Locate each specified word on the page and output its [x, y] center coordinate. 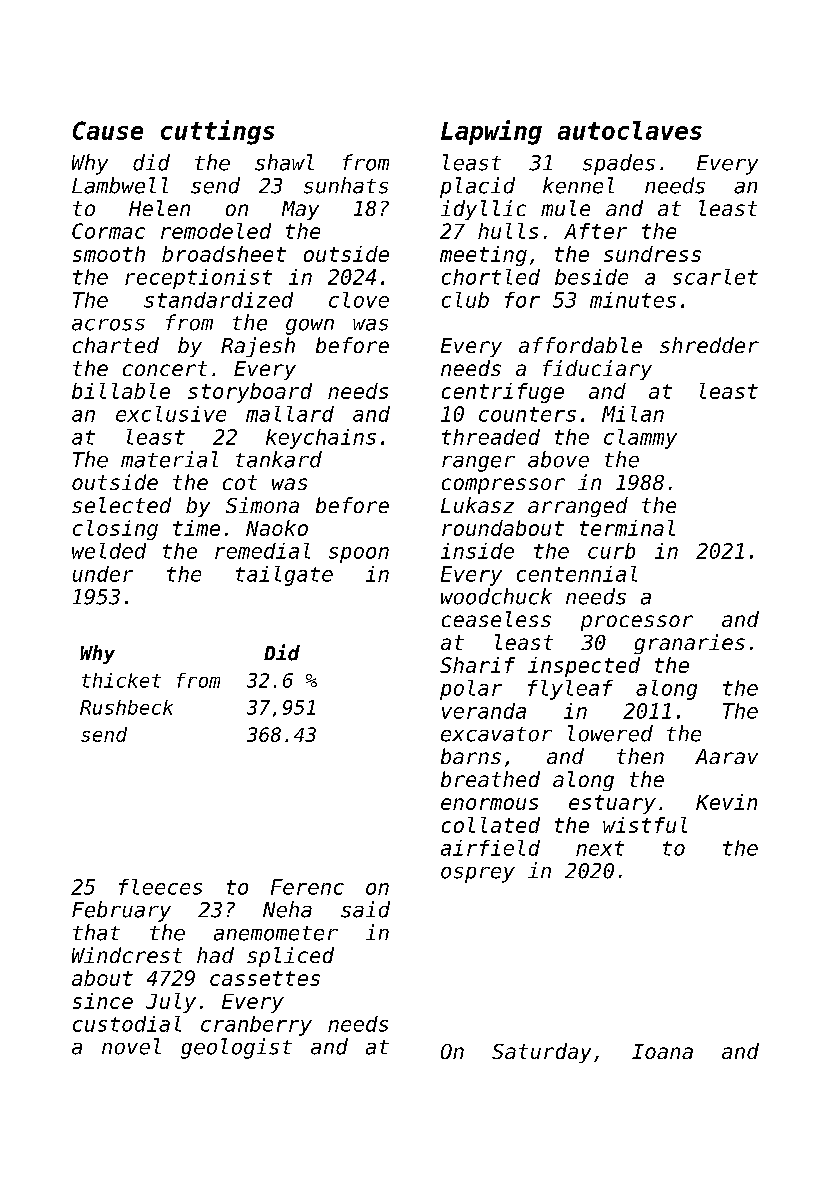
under [103, 574]
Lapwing [491, 132]
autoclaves [630, 130]
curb [611, 551]
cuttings [217, 132]
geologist [236, 1048]
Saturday [541, 1053]
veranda [484, 711]
